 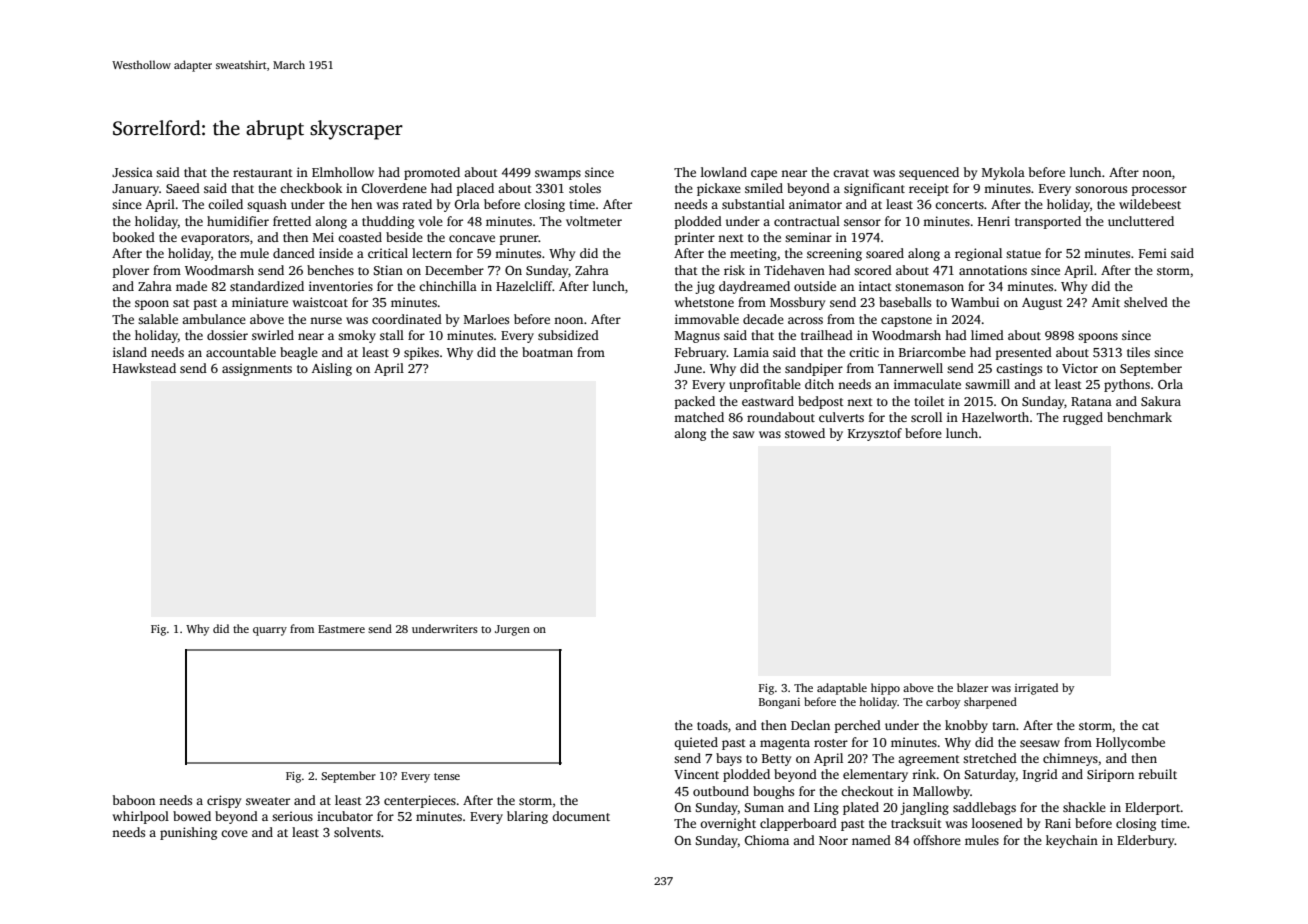 What do you see at coordinates (323, 237) in the screenshot?
I see `Mei` at bounding box center [323, 237].
